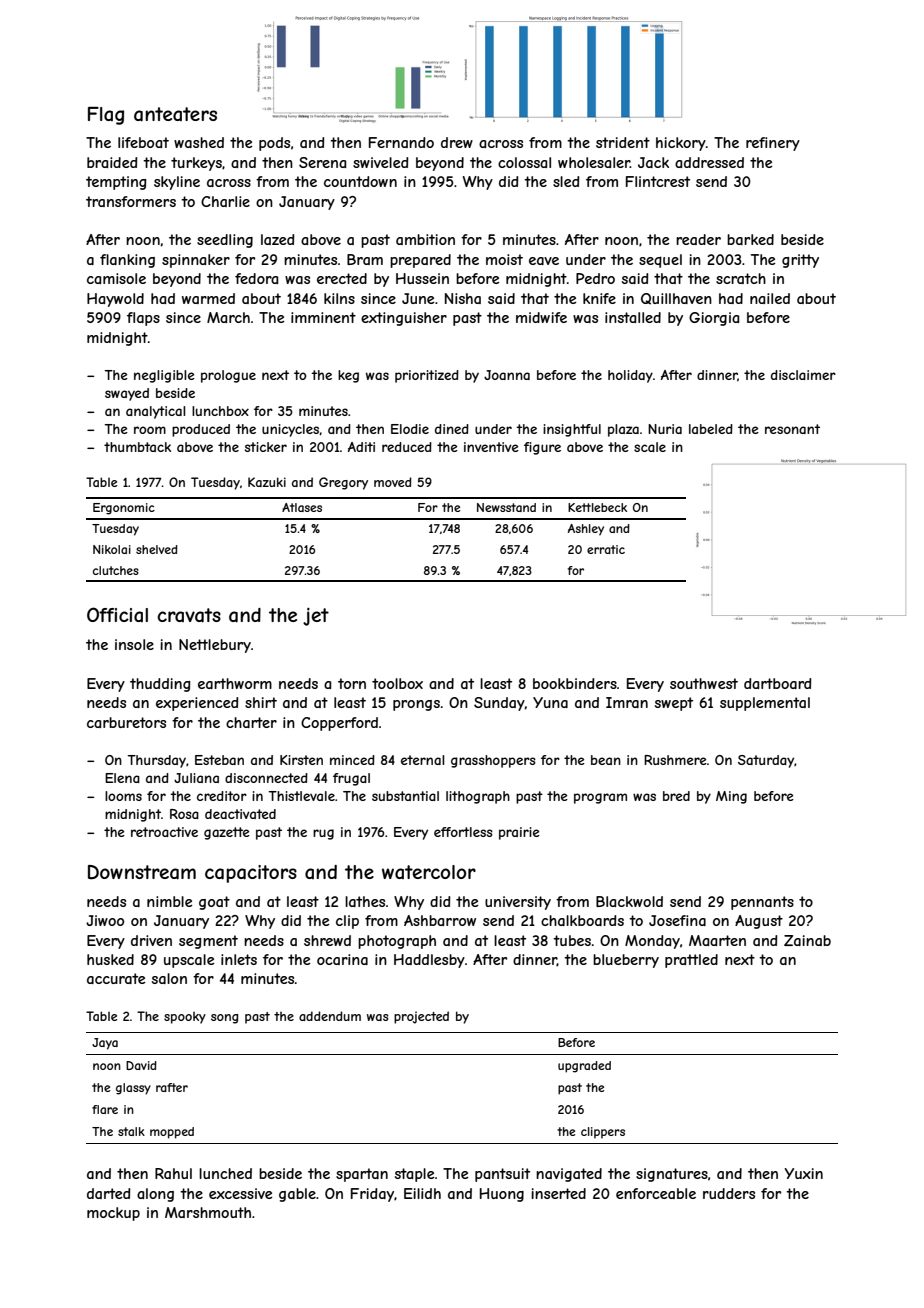 The height and width of the screenshot is (1308, 924). Describe the element at coordinates (126, 722) in the screenshot. I see `carburetors` at that location.
